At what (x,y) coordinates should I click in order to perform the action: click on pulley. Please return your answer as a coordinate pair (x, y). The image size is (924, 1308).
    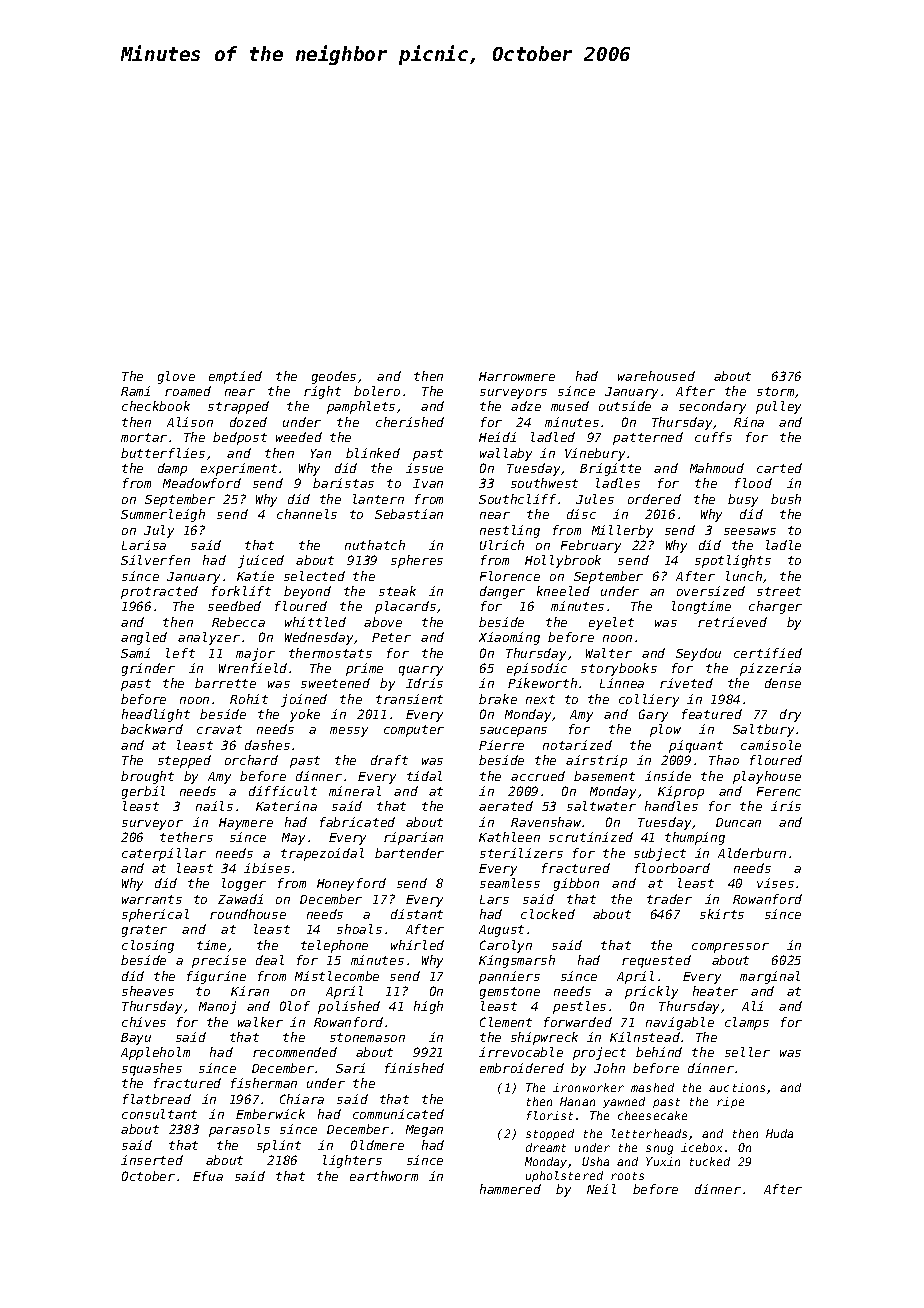
    Looking at the image, I should click on (778, 407).
